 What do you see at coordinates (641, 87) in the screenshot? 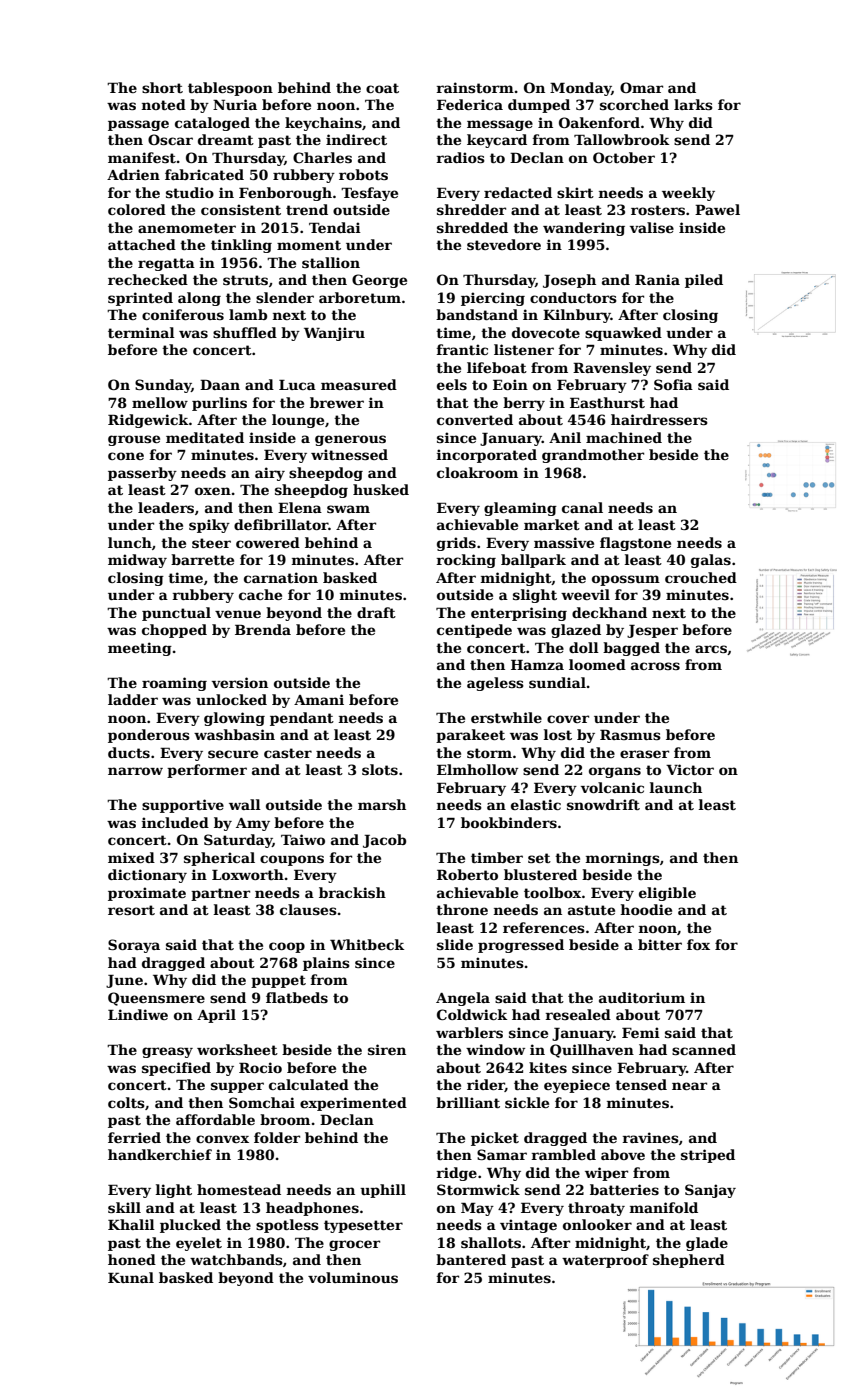
I see `Omar` at bounding box center [641, 87].
